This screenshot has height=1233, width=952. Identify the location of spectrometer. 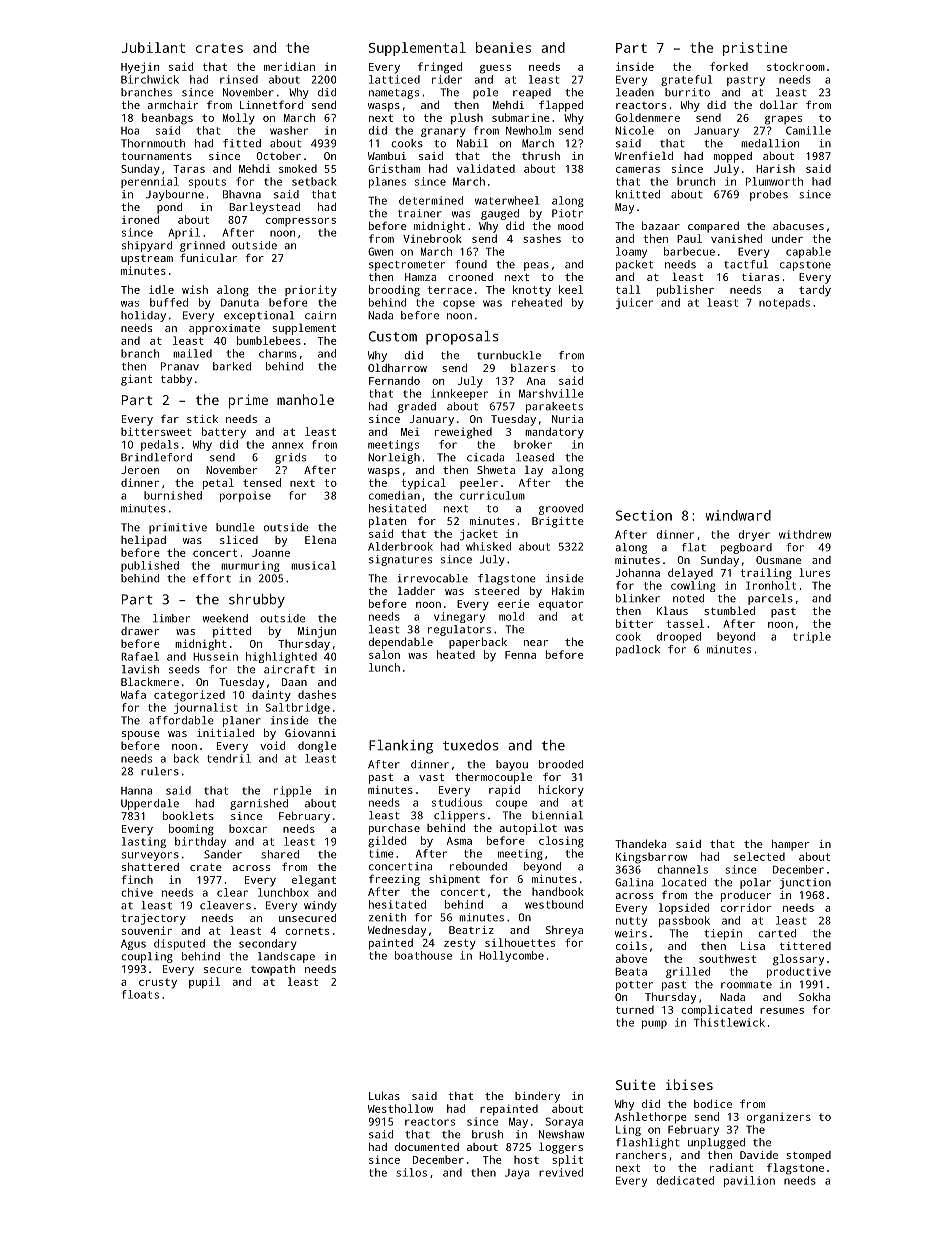
(407, 266).
